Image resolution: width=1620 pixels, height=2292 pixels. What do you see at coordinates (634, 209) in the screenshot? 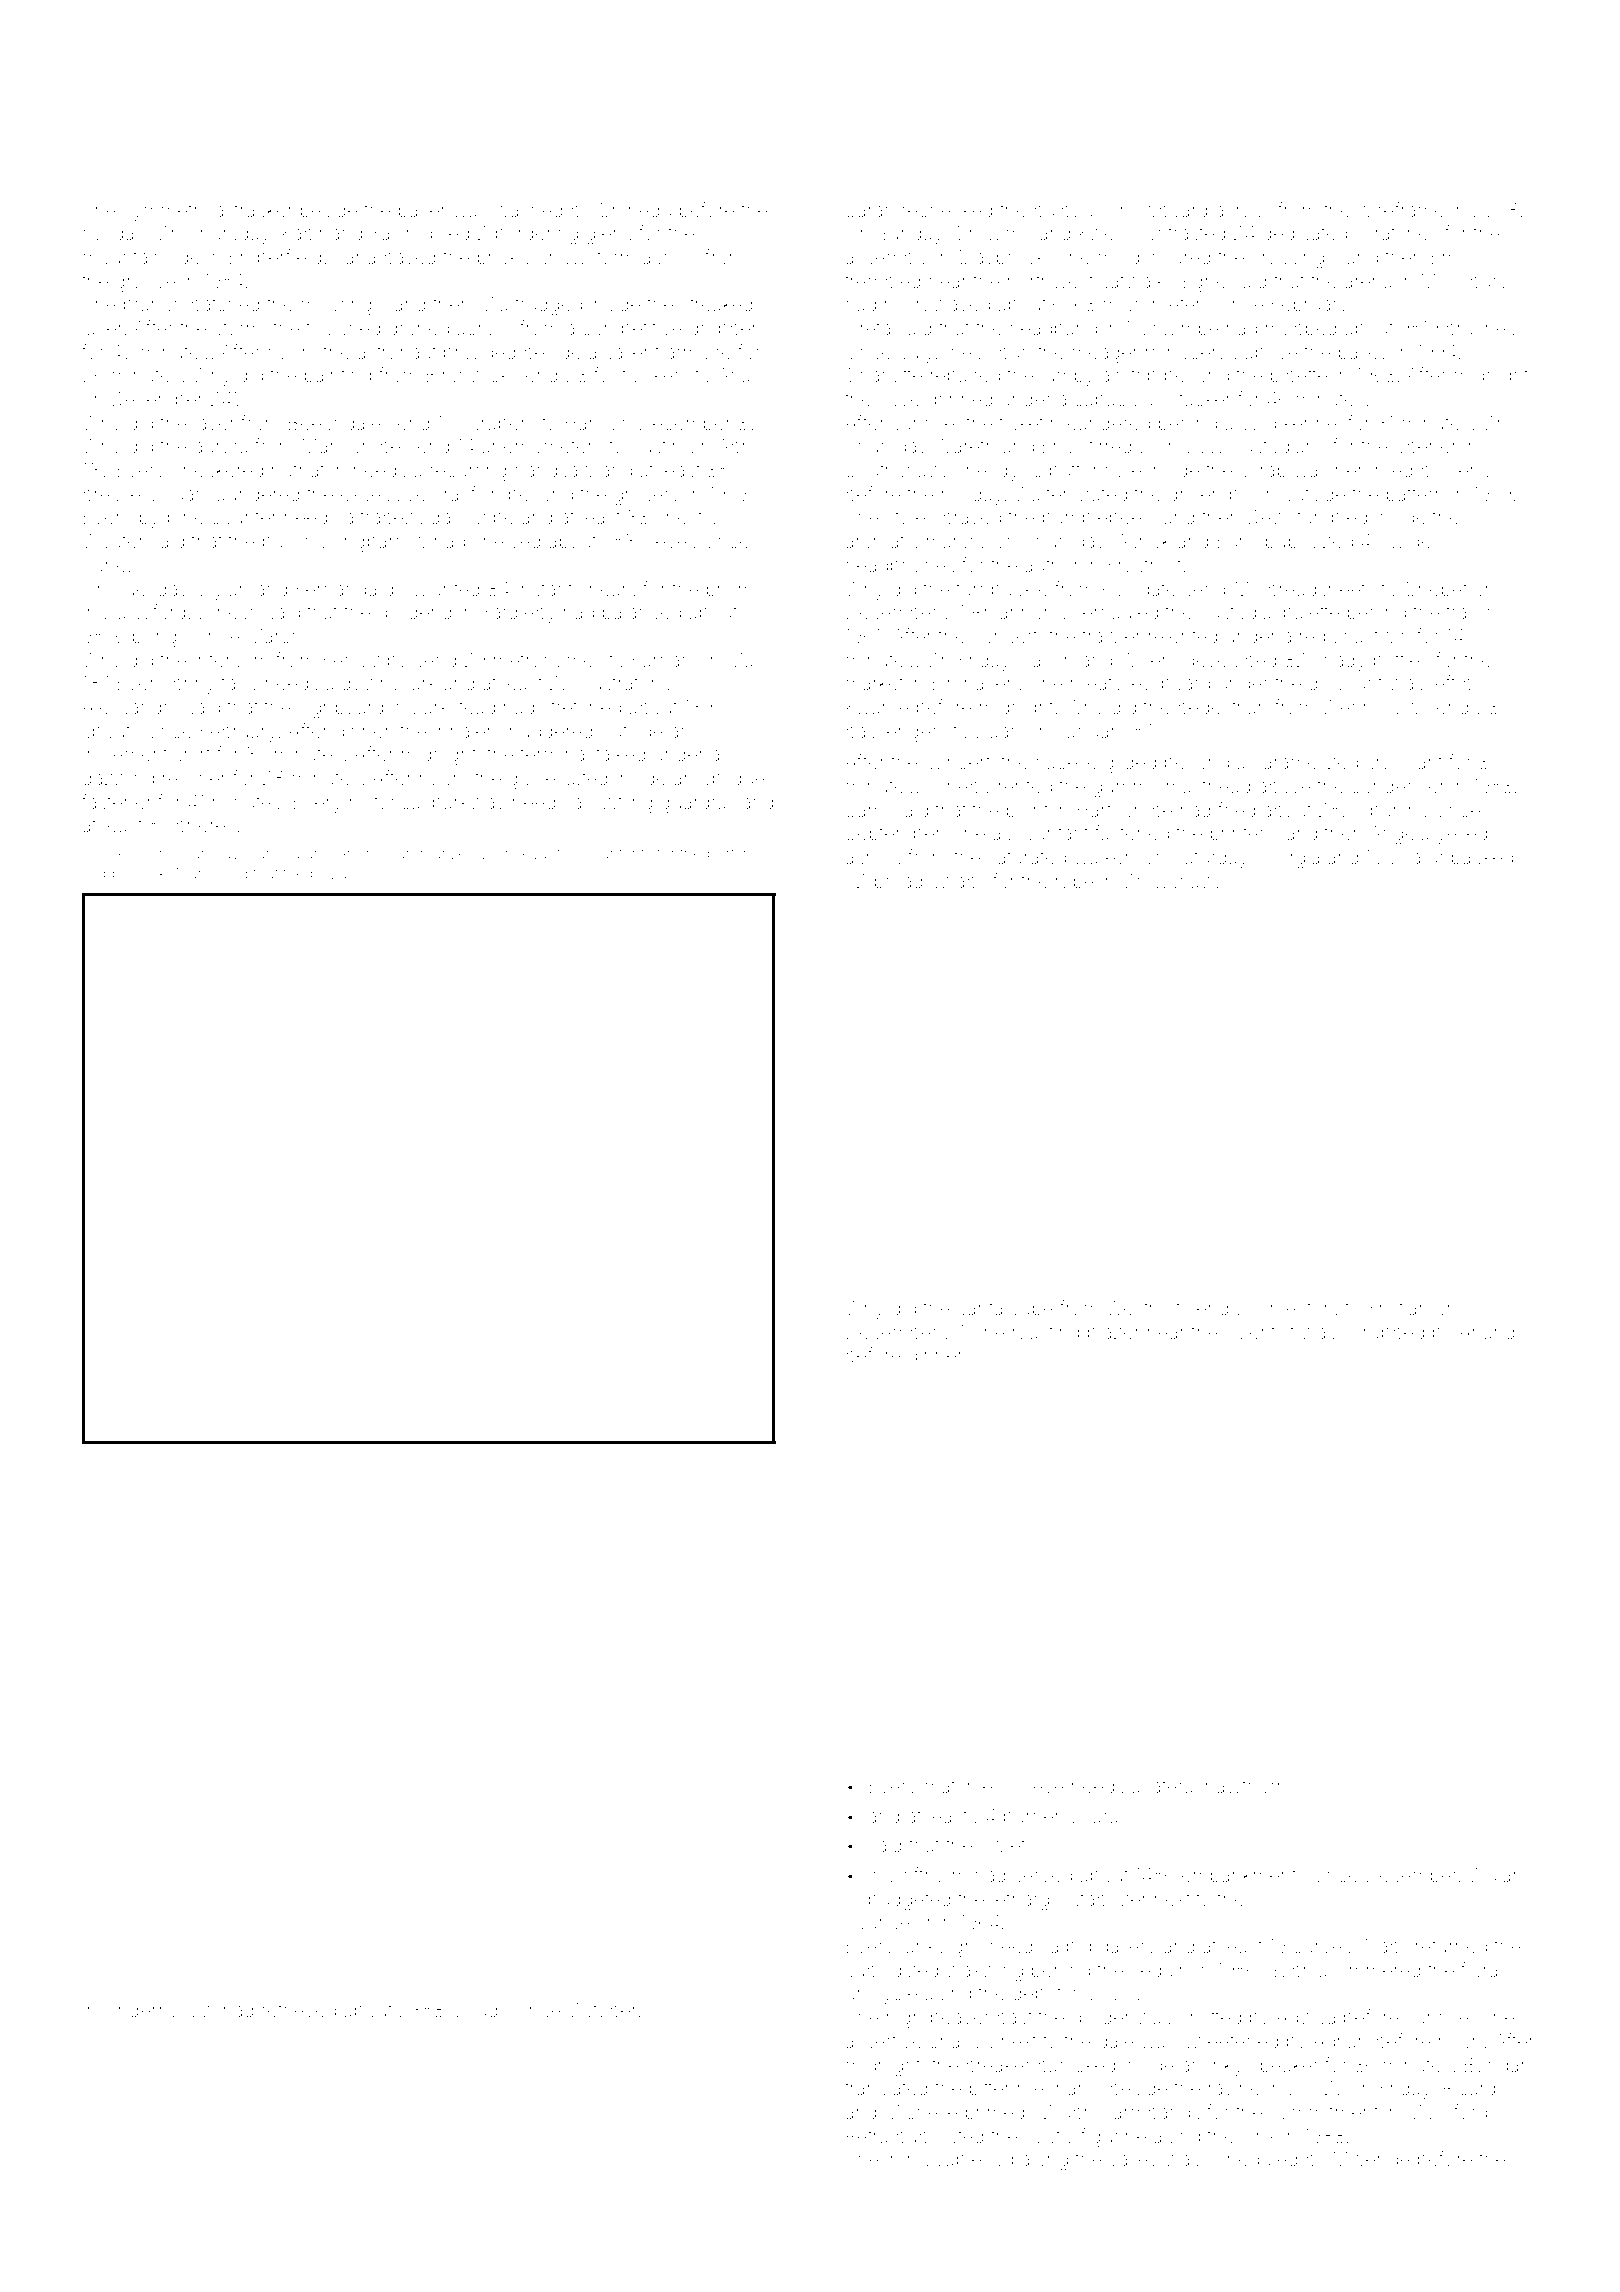
I see `Chinedu` at bounding box center [634, 209].
